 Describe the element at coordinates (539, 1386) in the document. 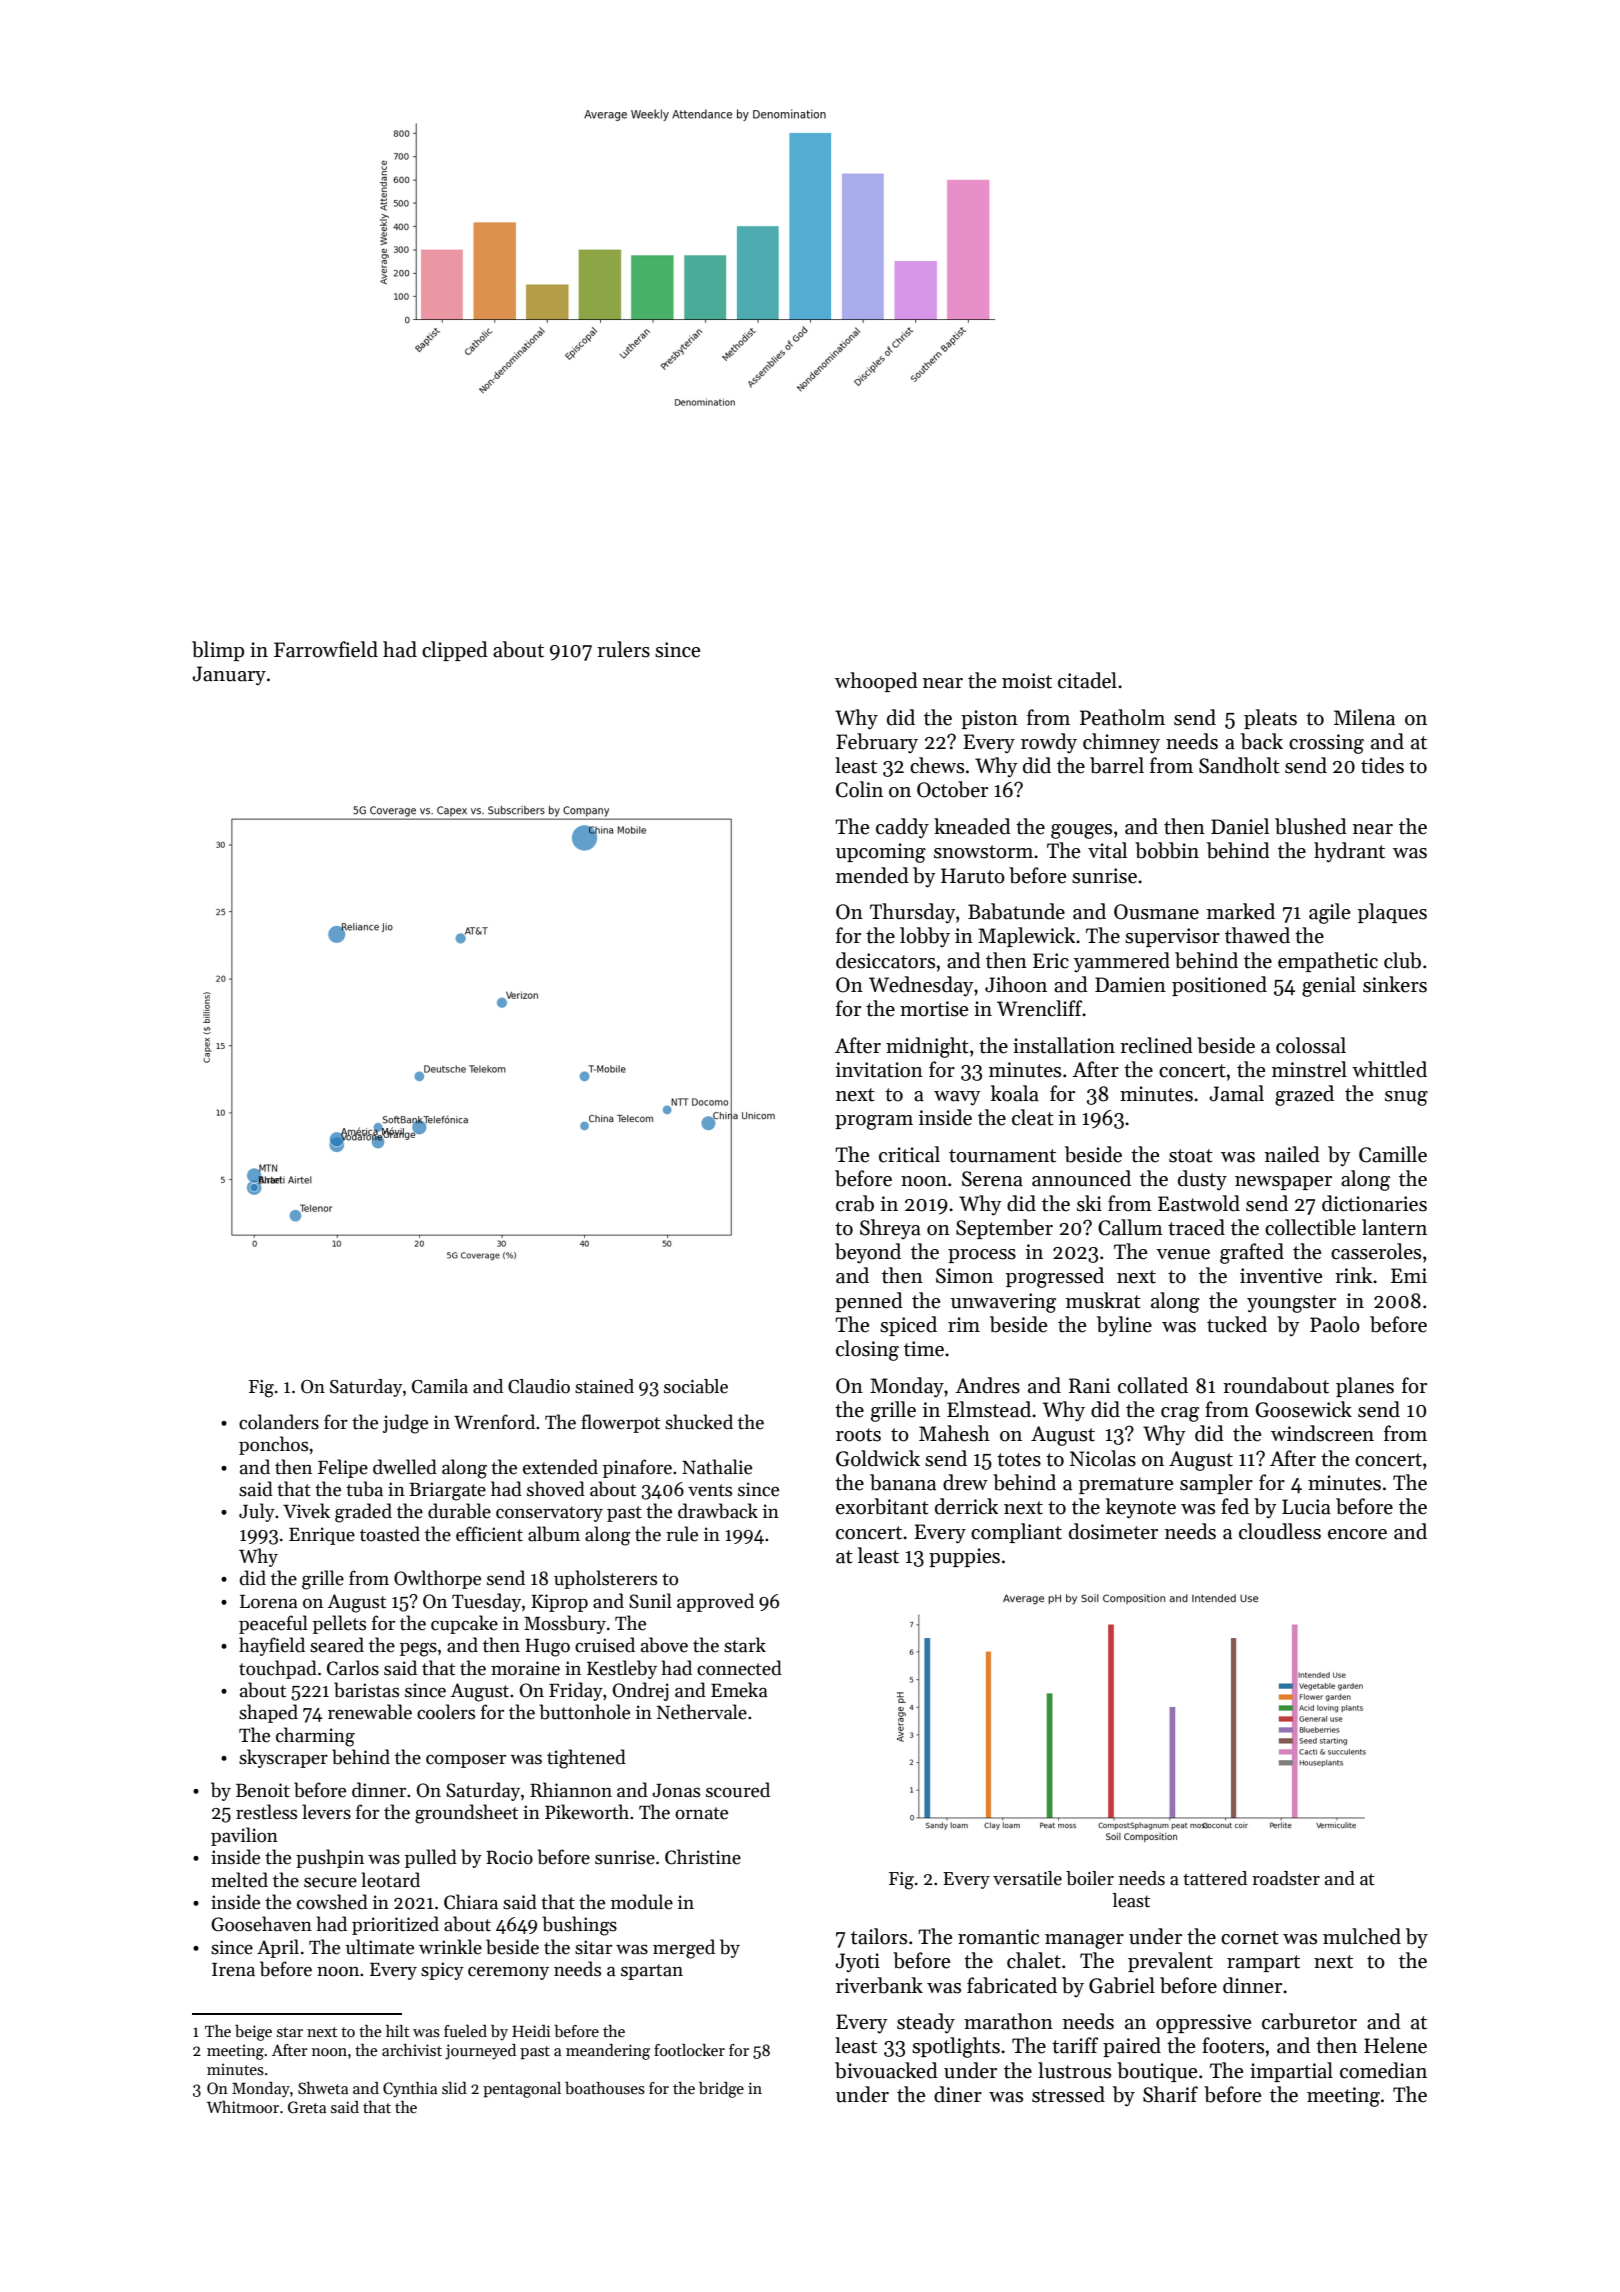

I see `Claudio` at that location.
